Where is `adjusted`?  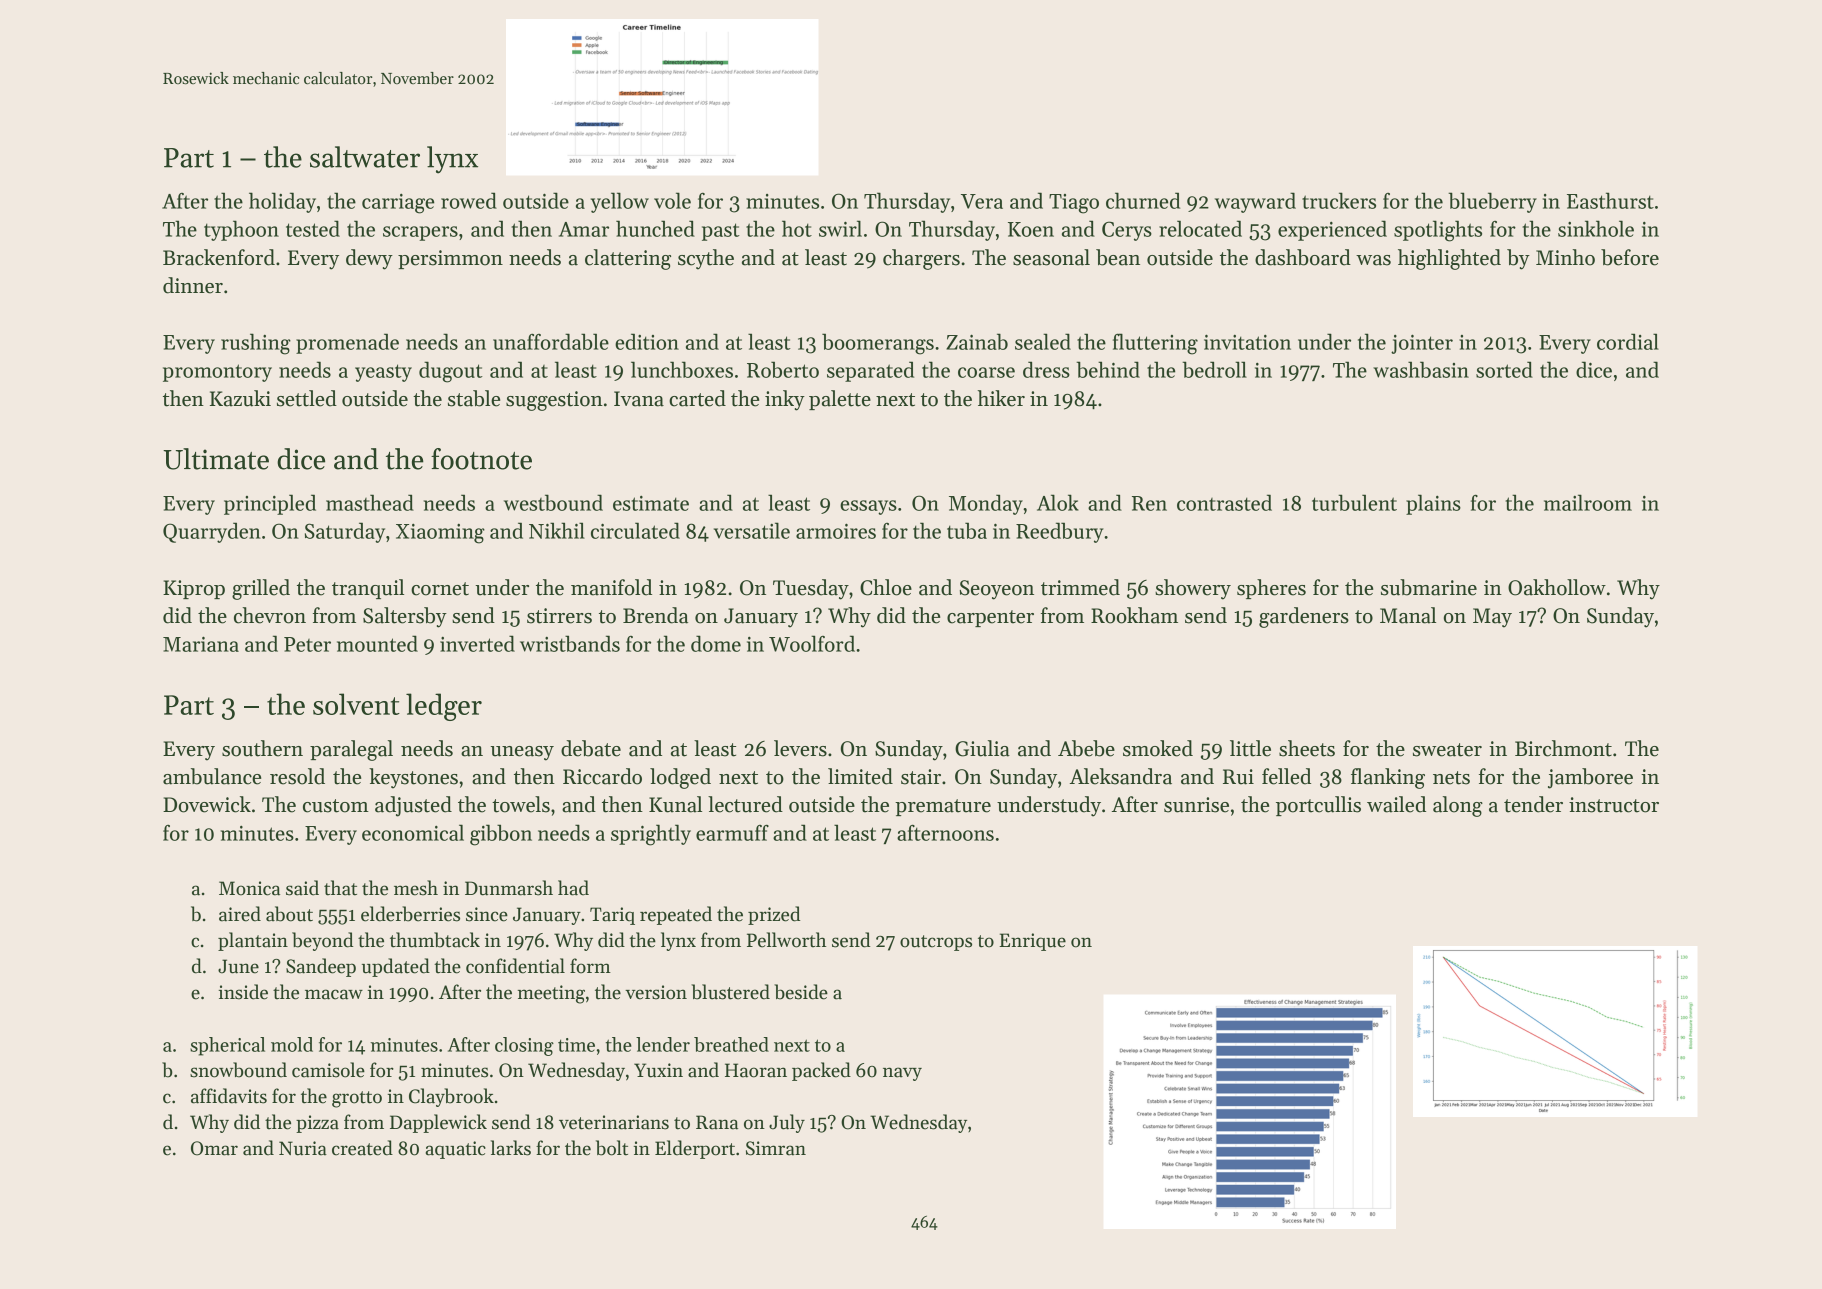
adjusted is located at coordinates (413, 806).
